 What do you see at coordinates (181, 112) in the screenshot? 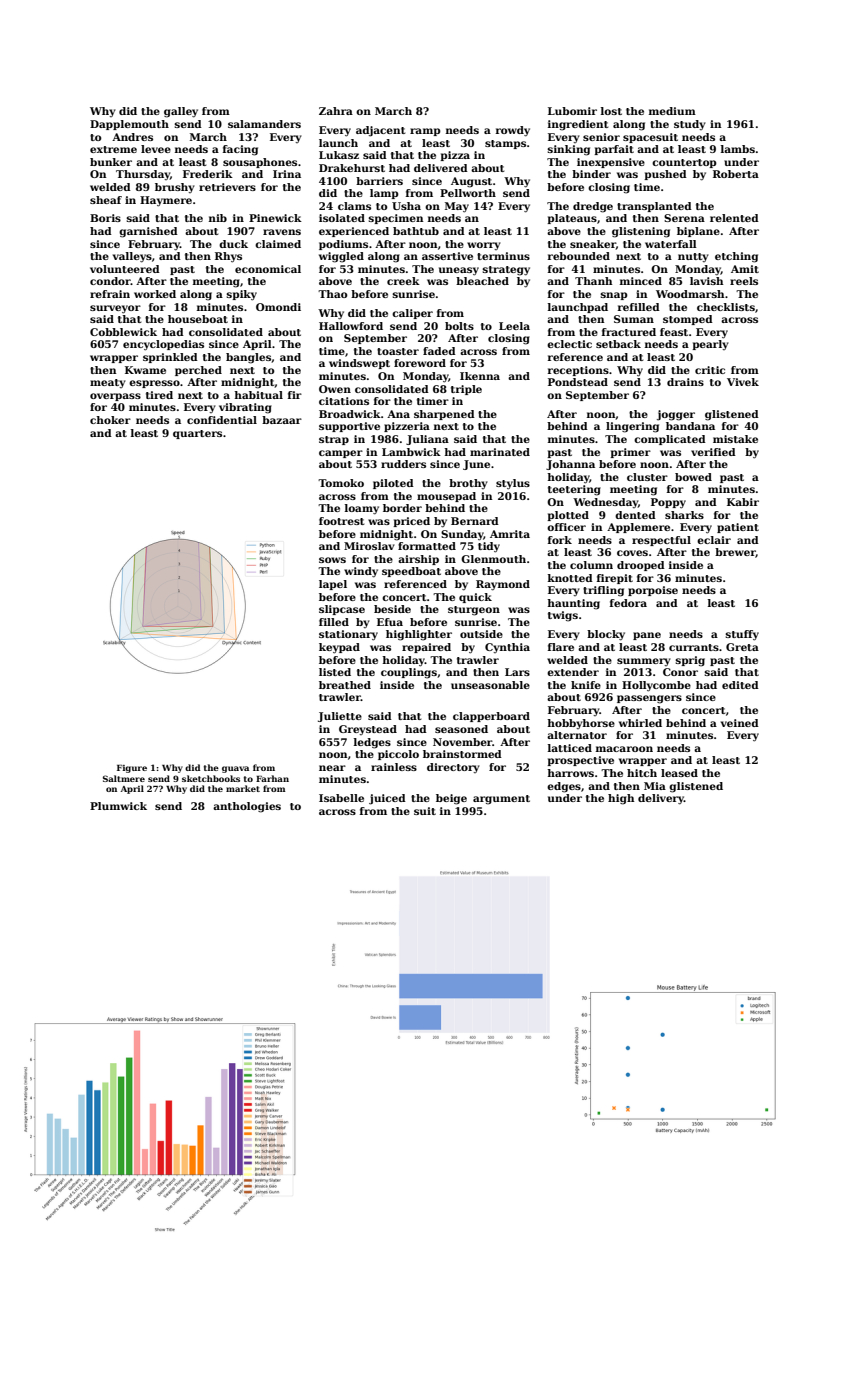
I see `galley` at bounding box center [181, 112].
